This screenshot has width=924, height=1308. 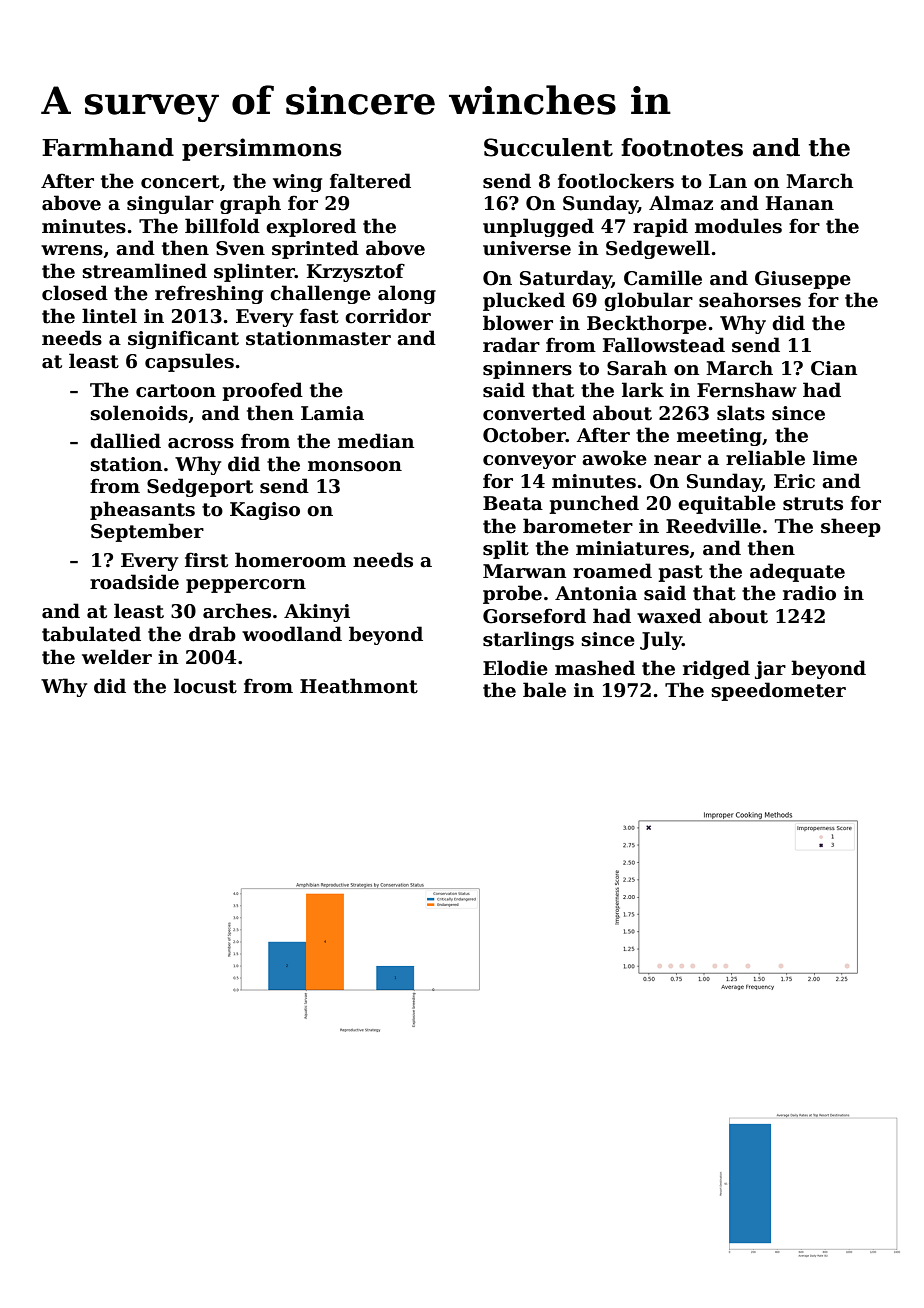 What do you see at coordinates (534, 413) in the screenshot?
I see `converted` at bounding box center [534, 413].
